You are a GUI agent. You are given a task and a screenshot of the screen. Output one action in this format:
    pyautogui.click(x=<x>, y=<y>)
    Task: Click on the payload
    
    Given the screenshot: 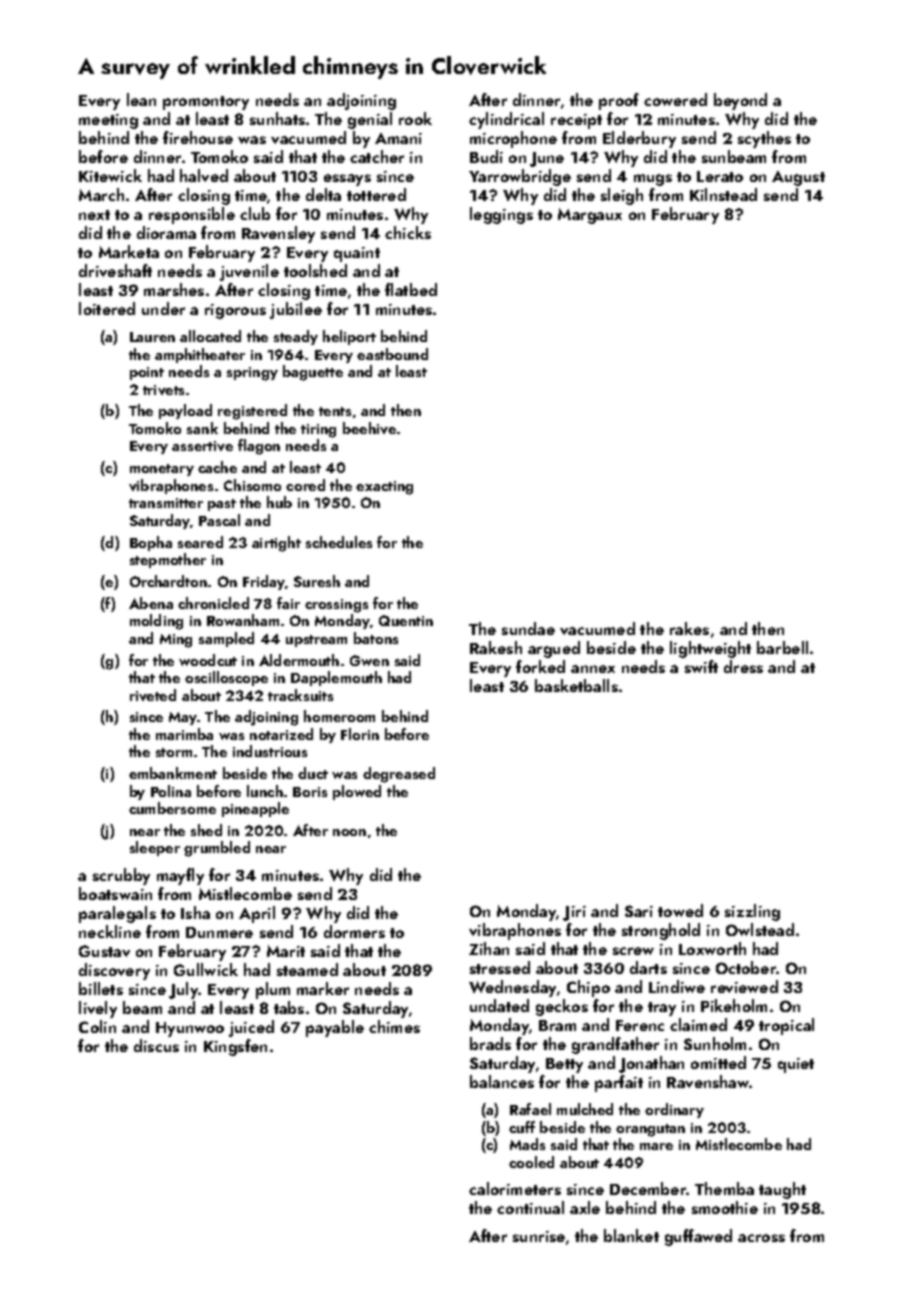 What is the action you would take?
    pyautogui.click(x=185, y=411)
